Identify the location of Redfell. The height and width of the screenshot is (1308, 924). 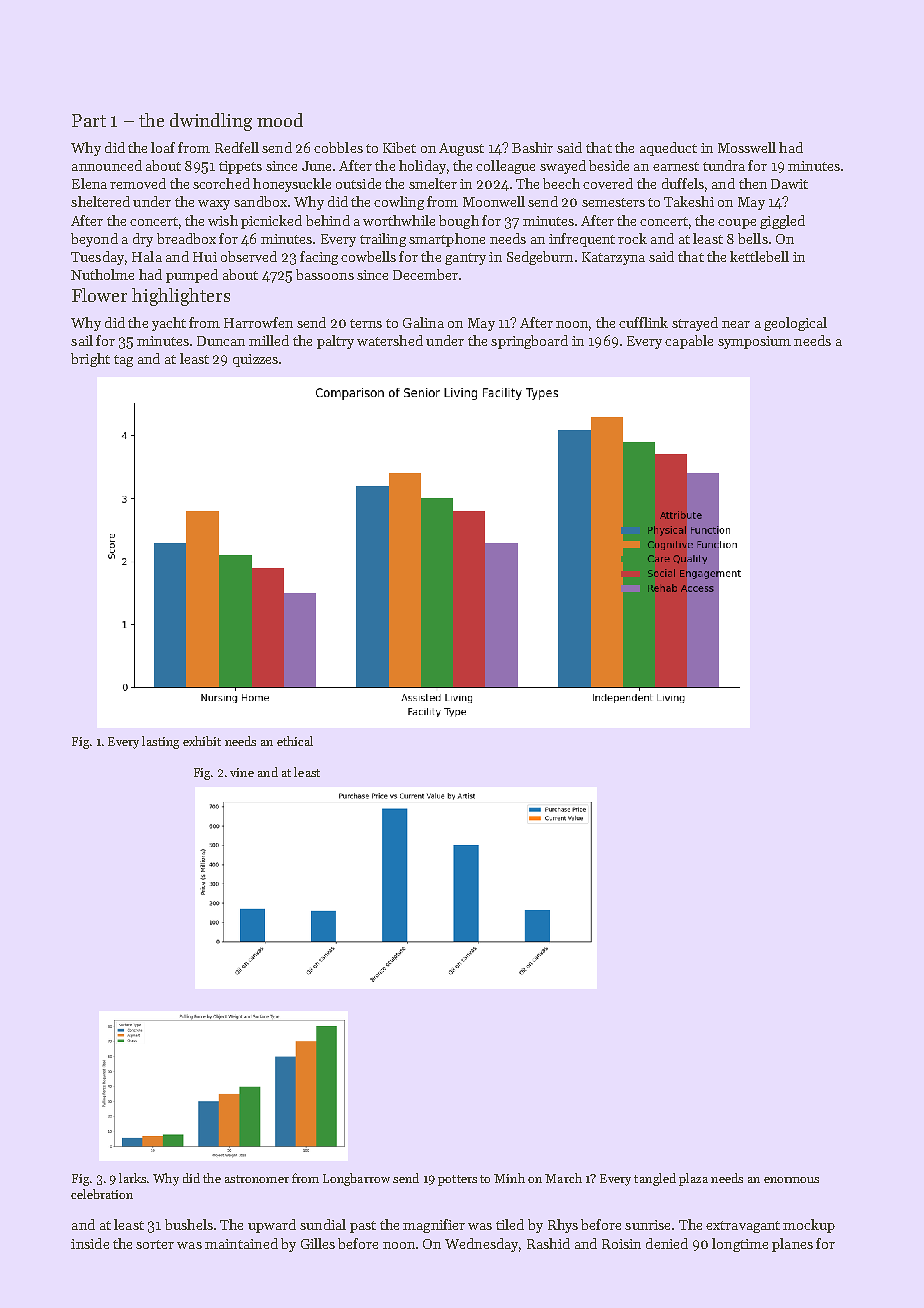
(237, 147).
